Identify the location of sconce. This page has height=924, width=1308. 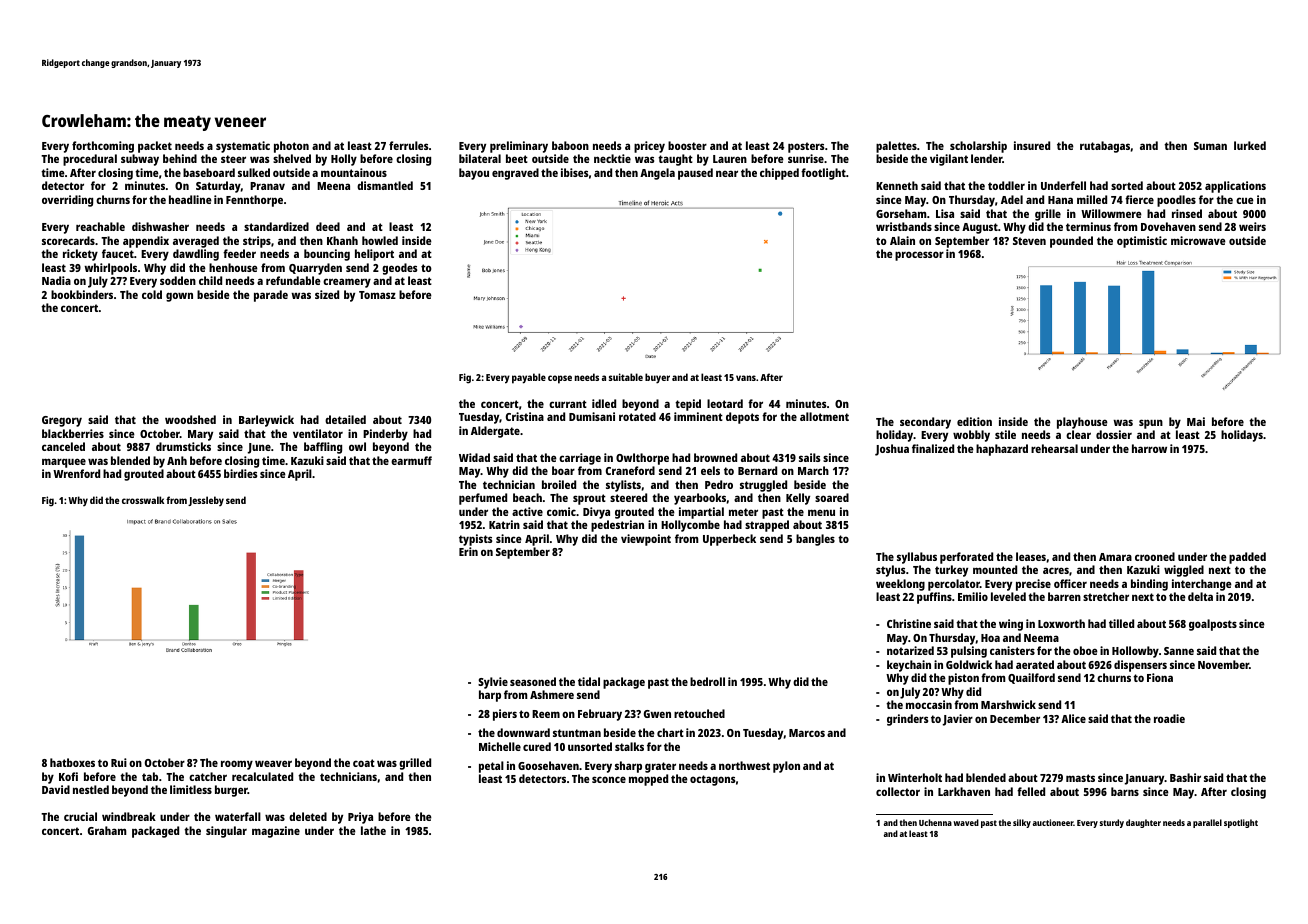
(609, 779).
